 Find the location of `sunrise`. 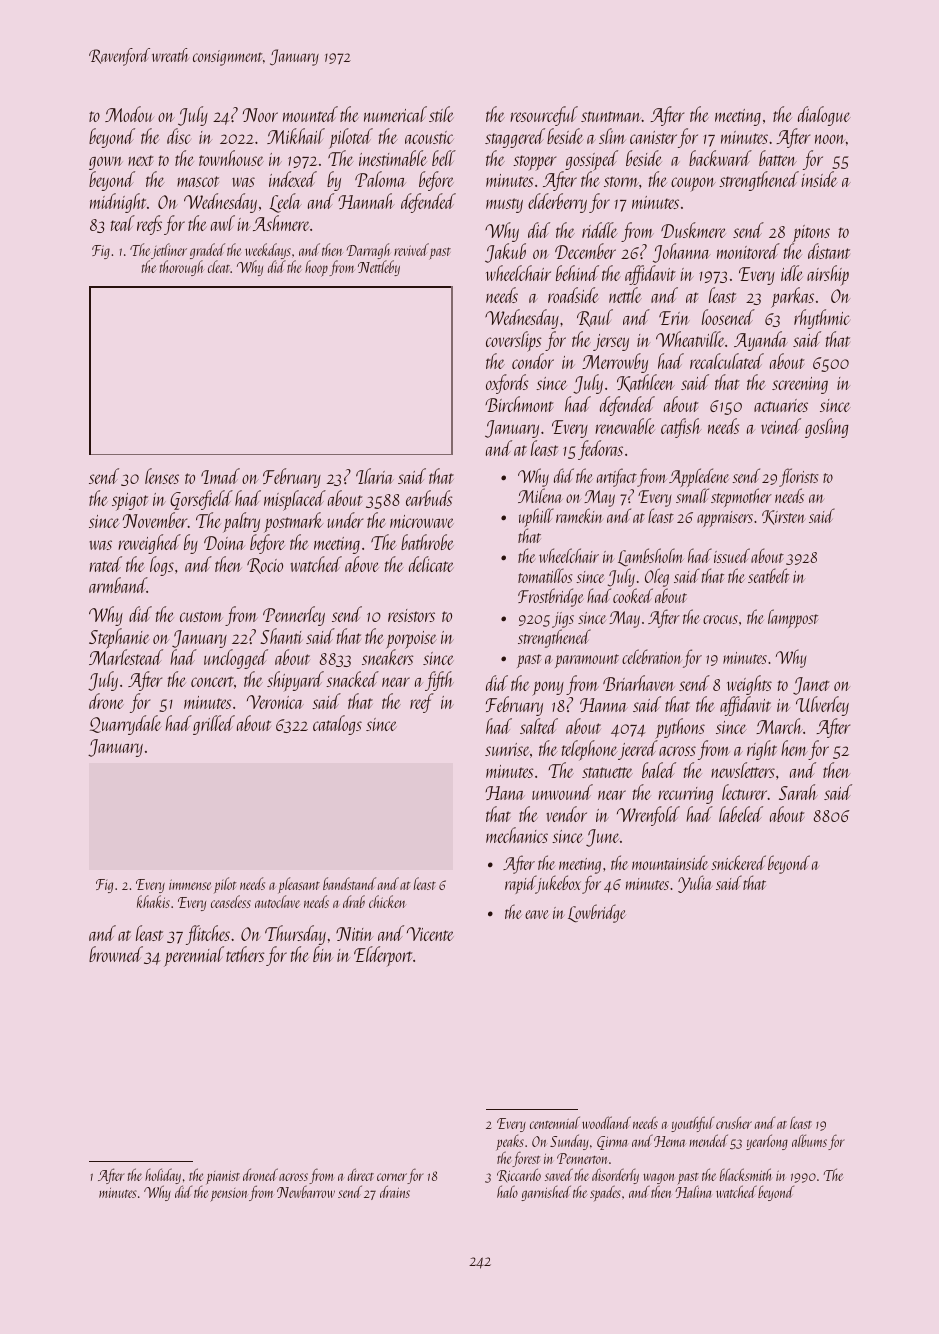

sunrise is located at coordinates (507, 749).
